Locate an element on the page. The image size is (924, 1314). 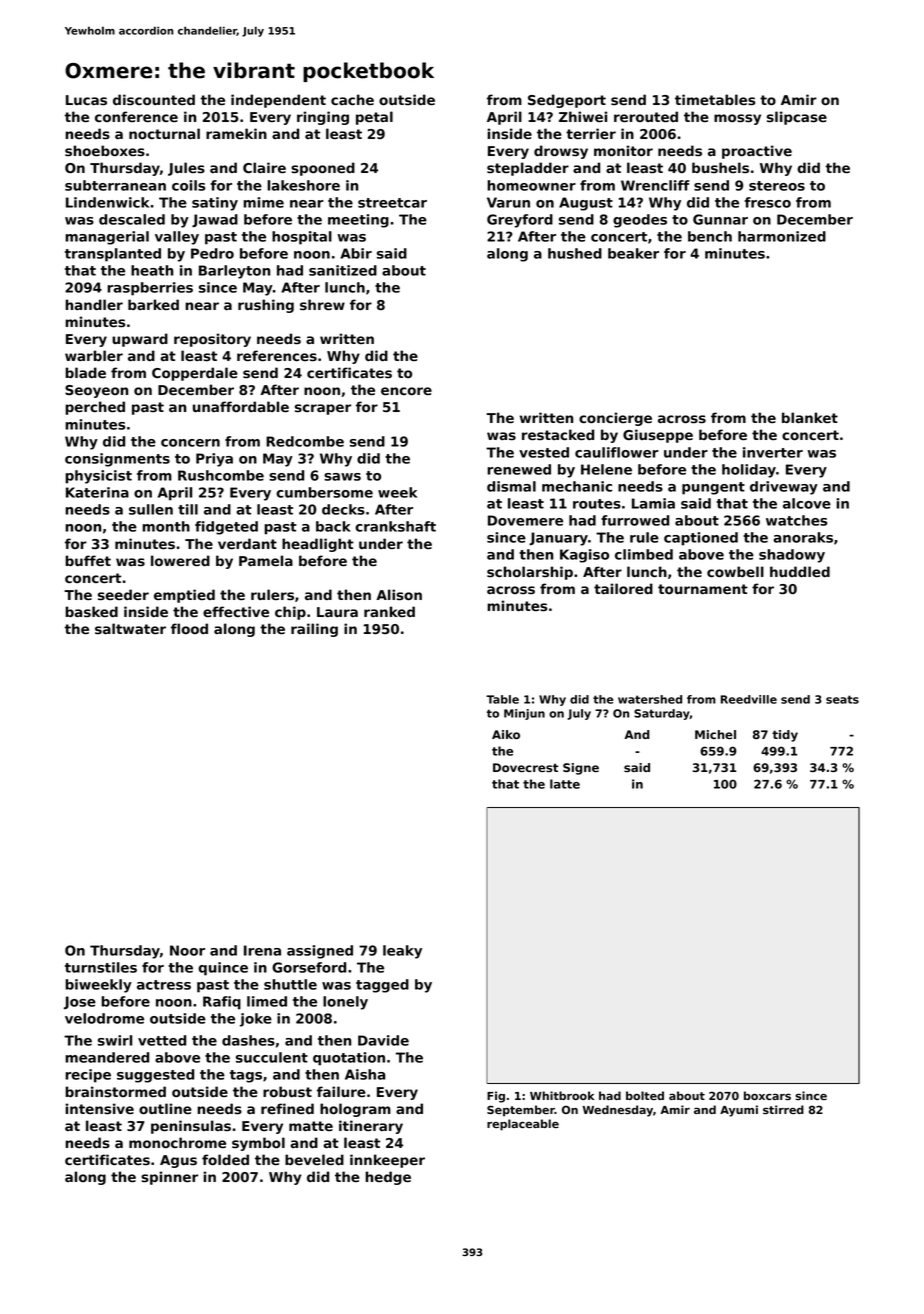
Katerina is located at coordinates (97, 492).
